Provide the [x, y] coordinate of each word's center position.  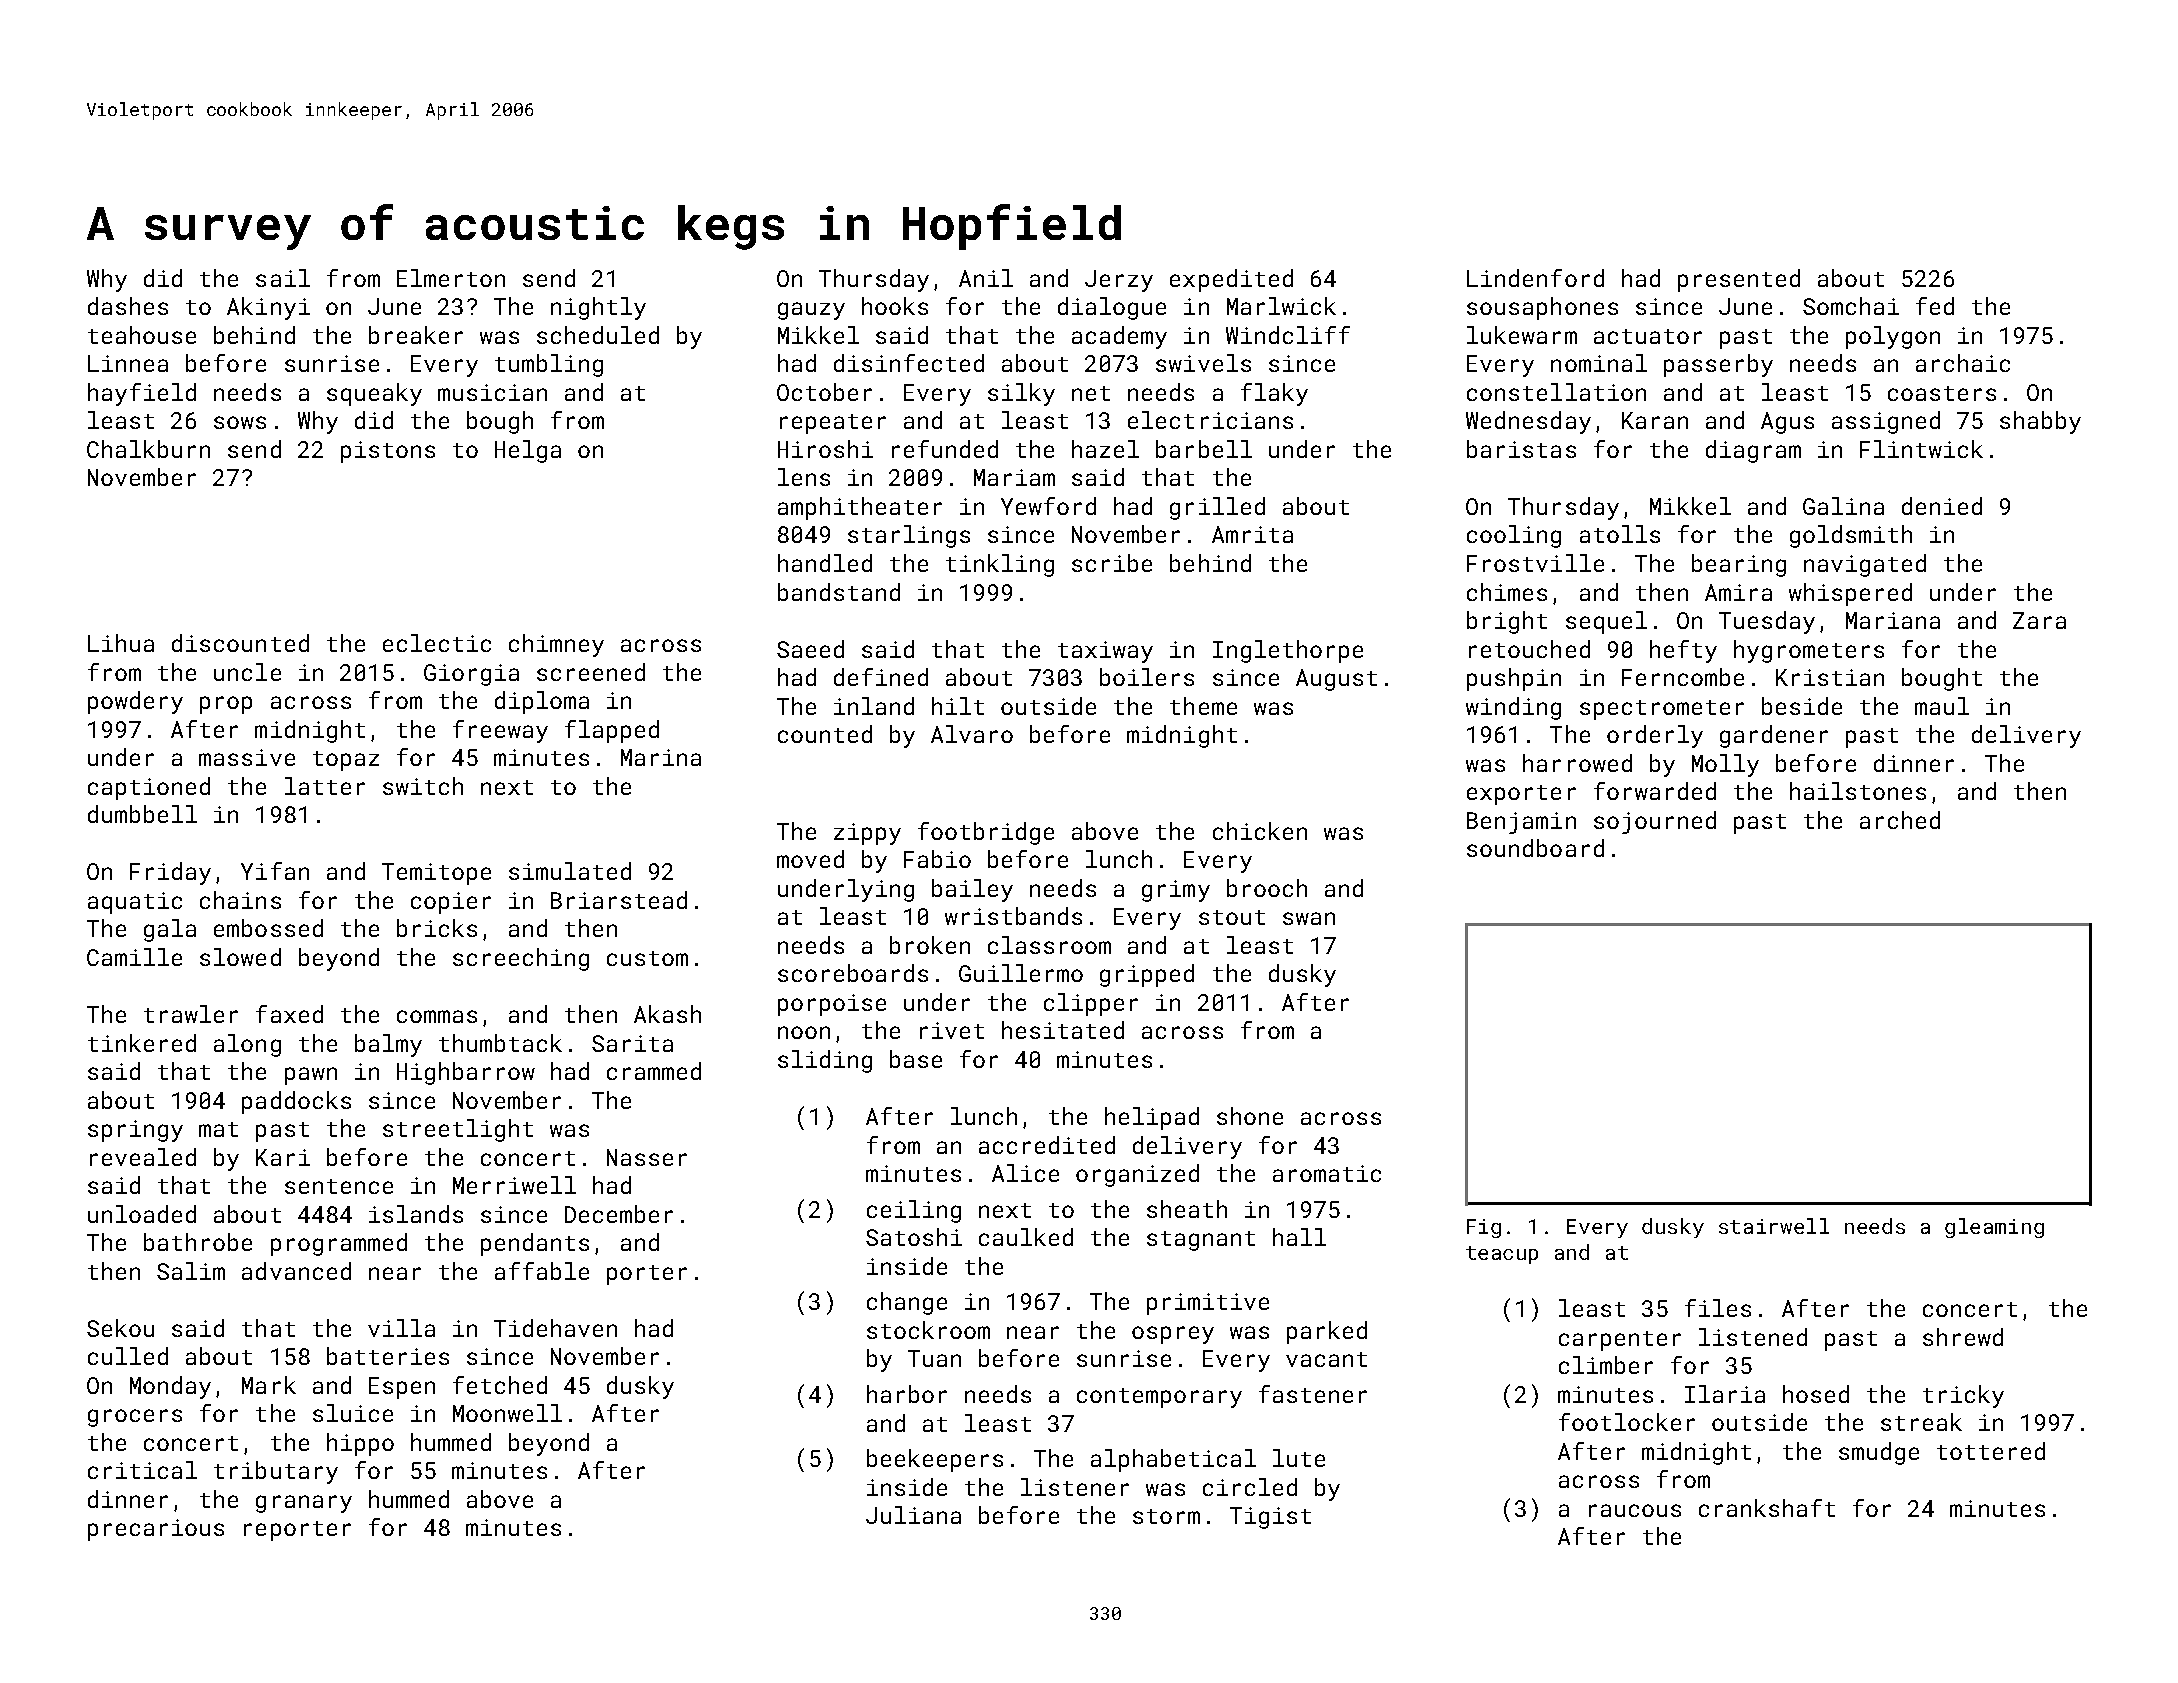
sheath [1187, 1209]
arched [1900, 820]
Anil [986, 278]
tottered [1991, 1451]
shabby [2040, 422]
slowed [240, 957]
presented [1739, 280]
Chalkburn [148, 449]
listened [1753, 1337]
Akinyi [268, 308]
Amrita [1252, 534]
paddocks [296, 1102]
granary [304, 1504]
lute [1299, 1458]
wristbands [1013, 916]
